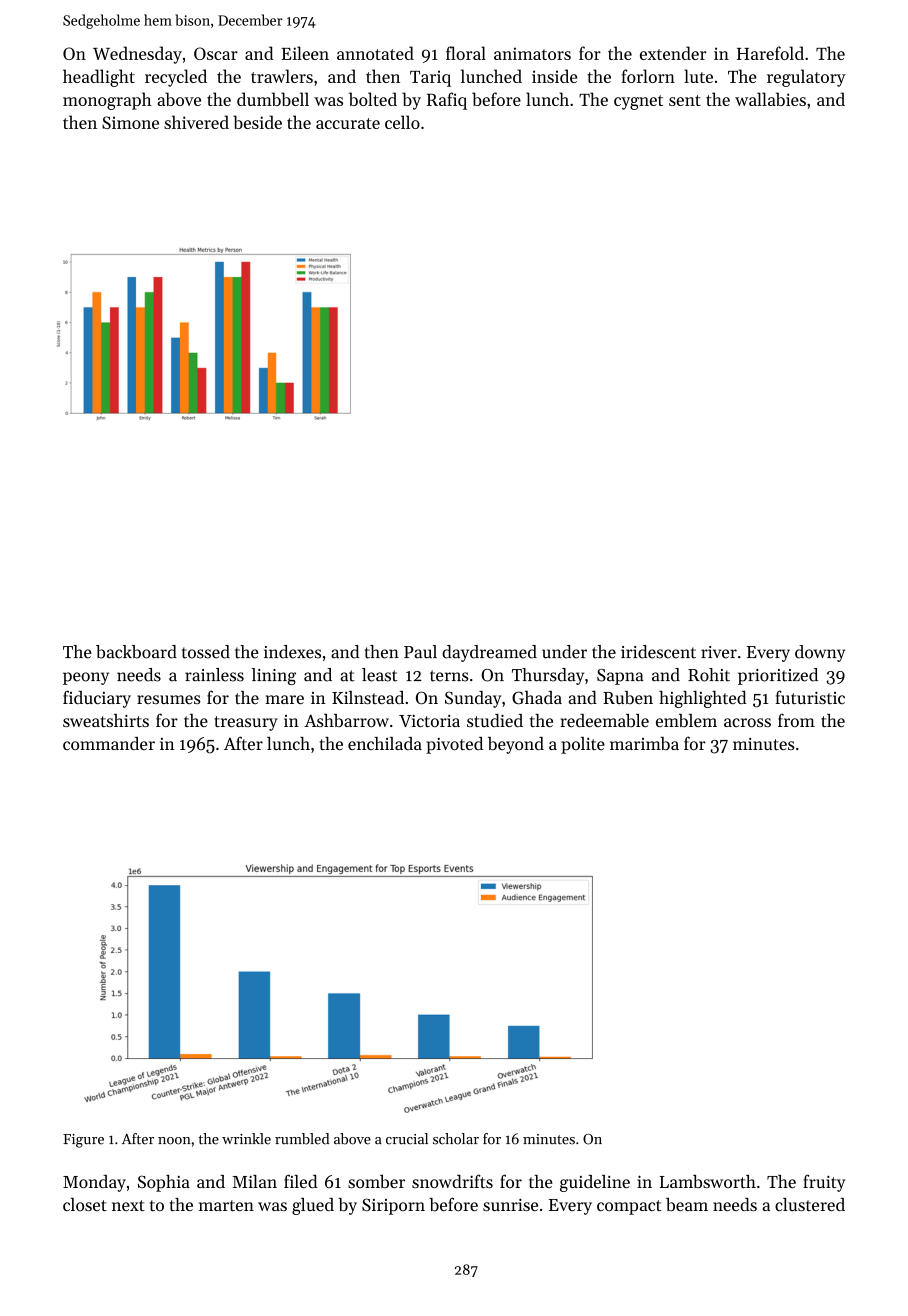 Image resolution: width=908 pixels, height=1316 pixels. Describe the element at coordinates (489, 653) in the screenshot. I see `daydreamed` at that location.
